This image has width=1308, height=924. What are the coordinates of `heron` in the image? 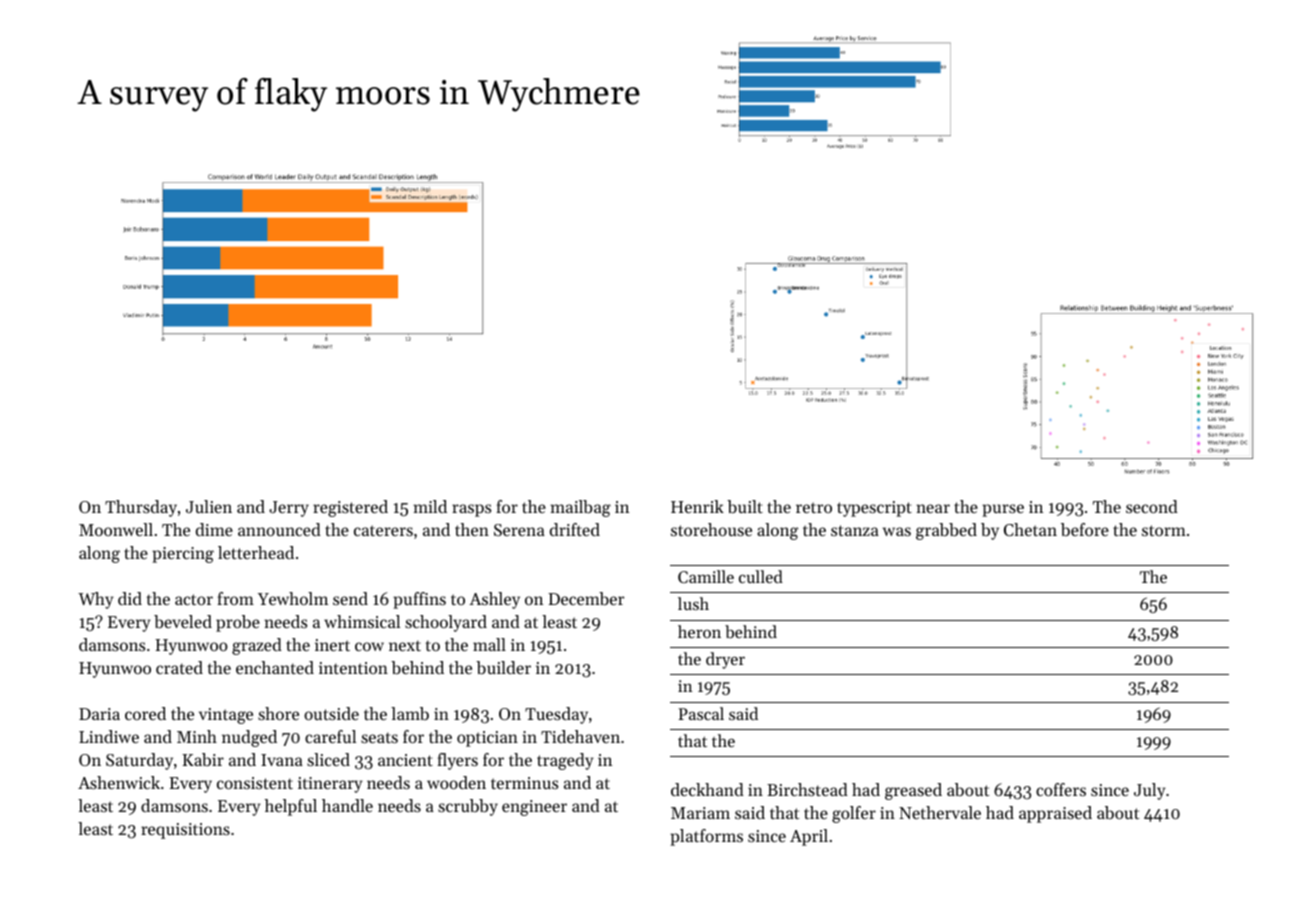 It's located at (699, 631).
